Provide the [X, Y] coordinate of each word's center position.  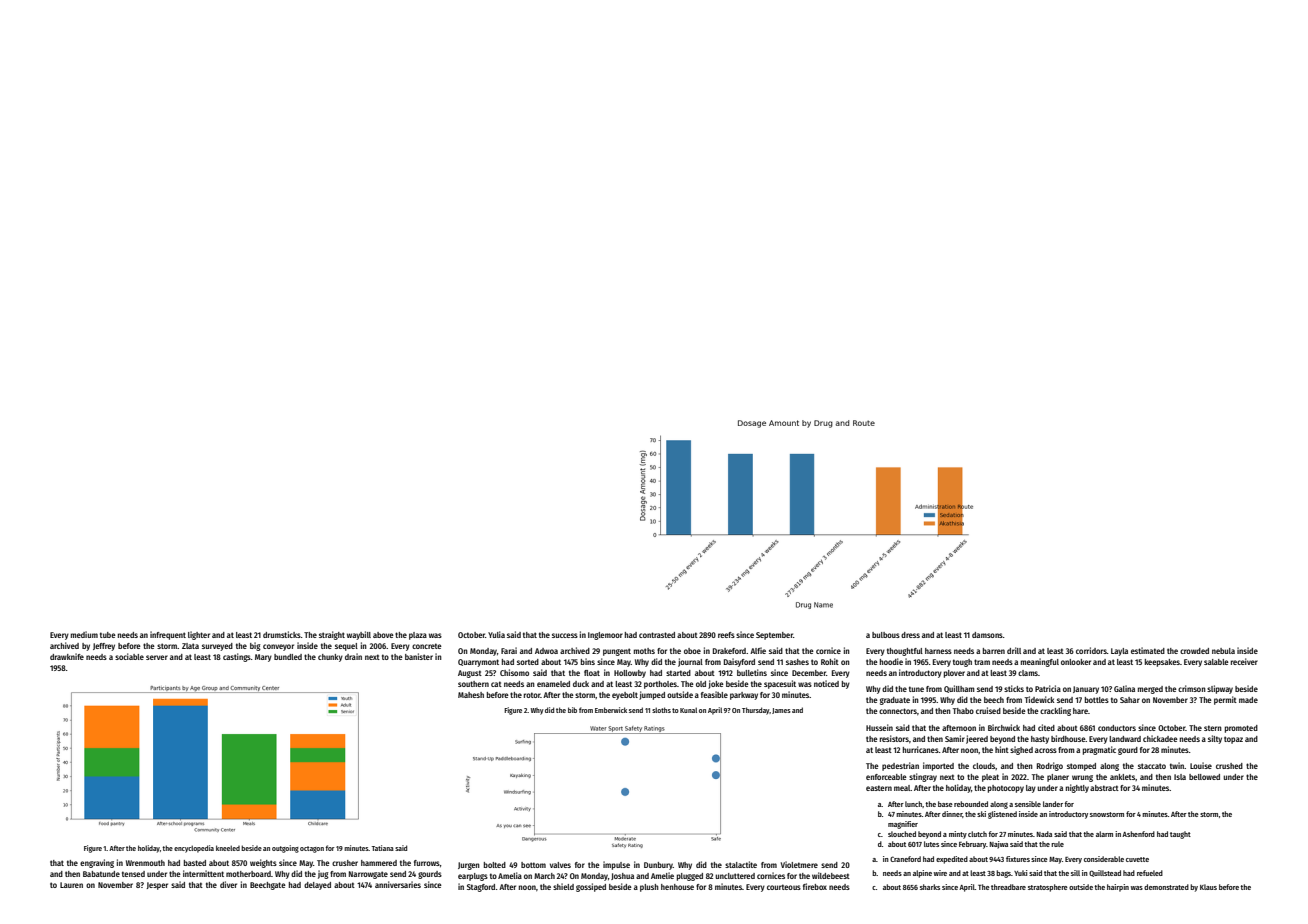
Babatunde [101, 874]
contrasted [657, 635]
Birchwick [1004, 727]
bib [572, 710]
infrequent [168, 635]
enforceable [886, 777]
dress [910, 635]
